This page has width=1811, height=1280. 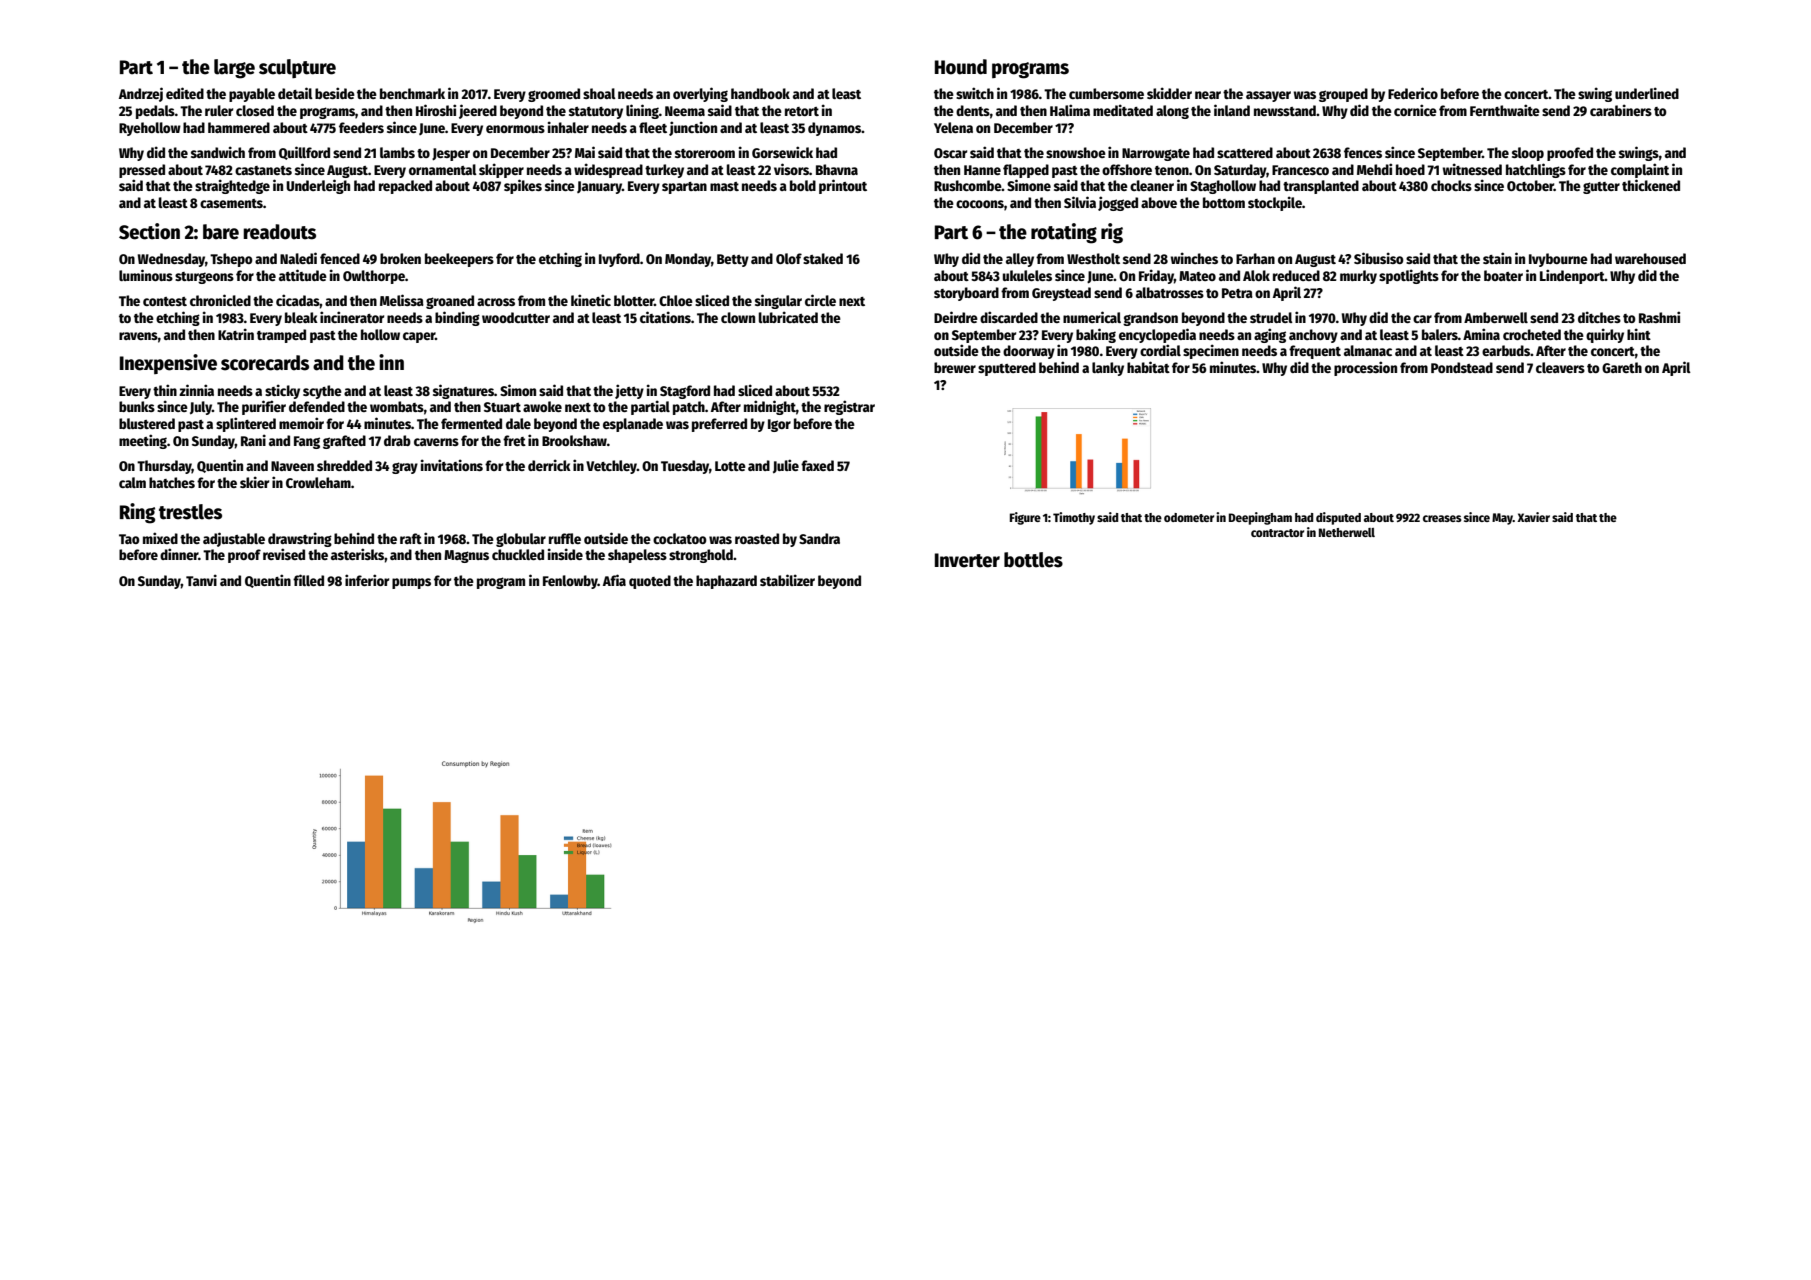 I want to click on revised, so click(x=284, y=554).
